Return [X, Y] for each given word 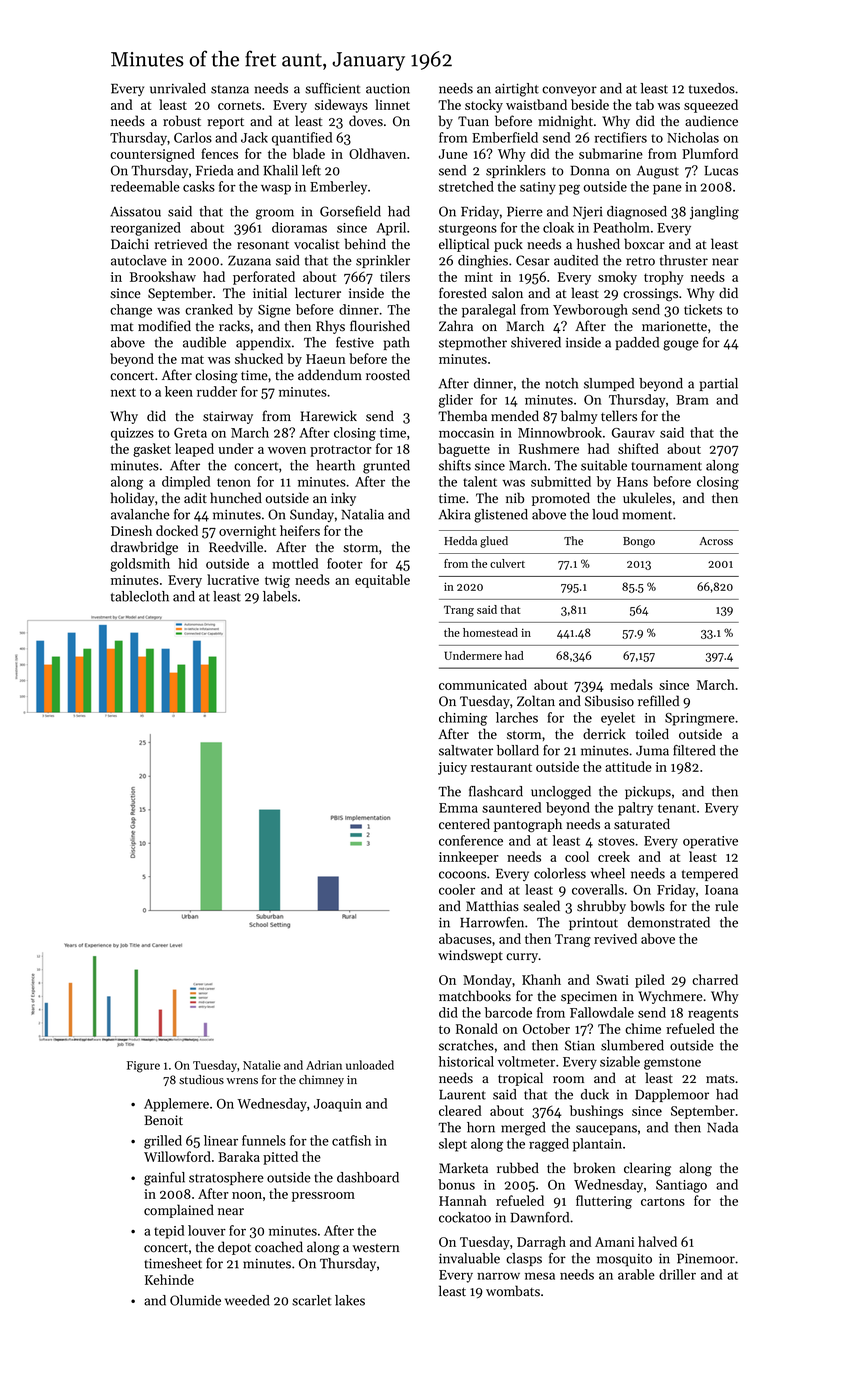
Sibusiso [609, 701]
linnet [392, 104]
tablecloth [140, 596]
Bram [692, 400]
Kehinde [169, 1279]
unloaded [370, 1065]
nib [515, 498]
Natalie [262, 1065]
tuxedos [712, 88]
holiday [133, 499]
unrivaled [178, 88]
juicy [452, 768]
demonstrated [669, 922]
